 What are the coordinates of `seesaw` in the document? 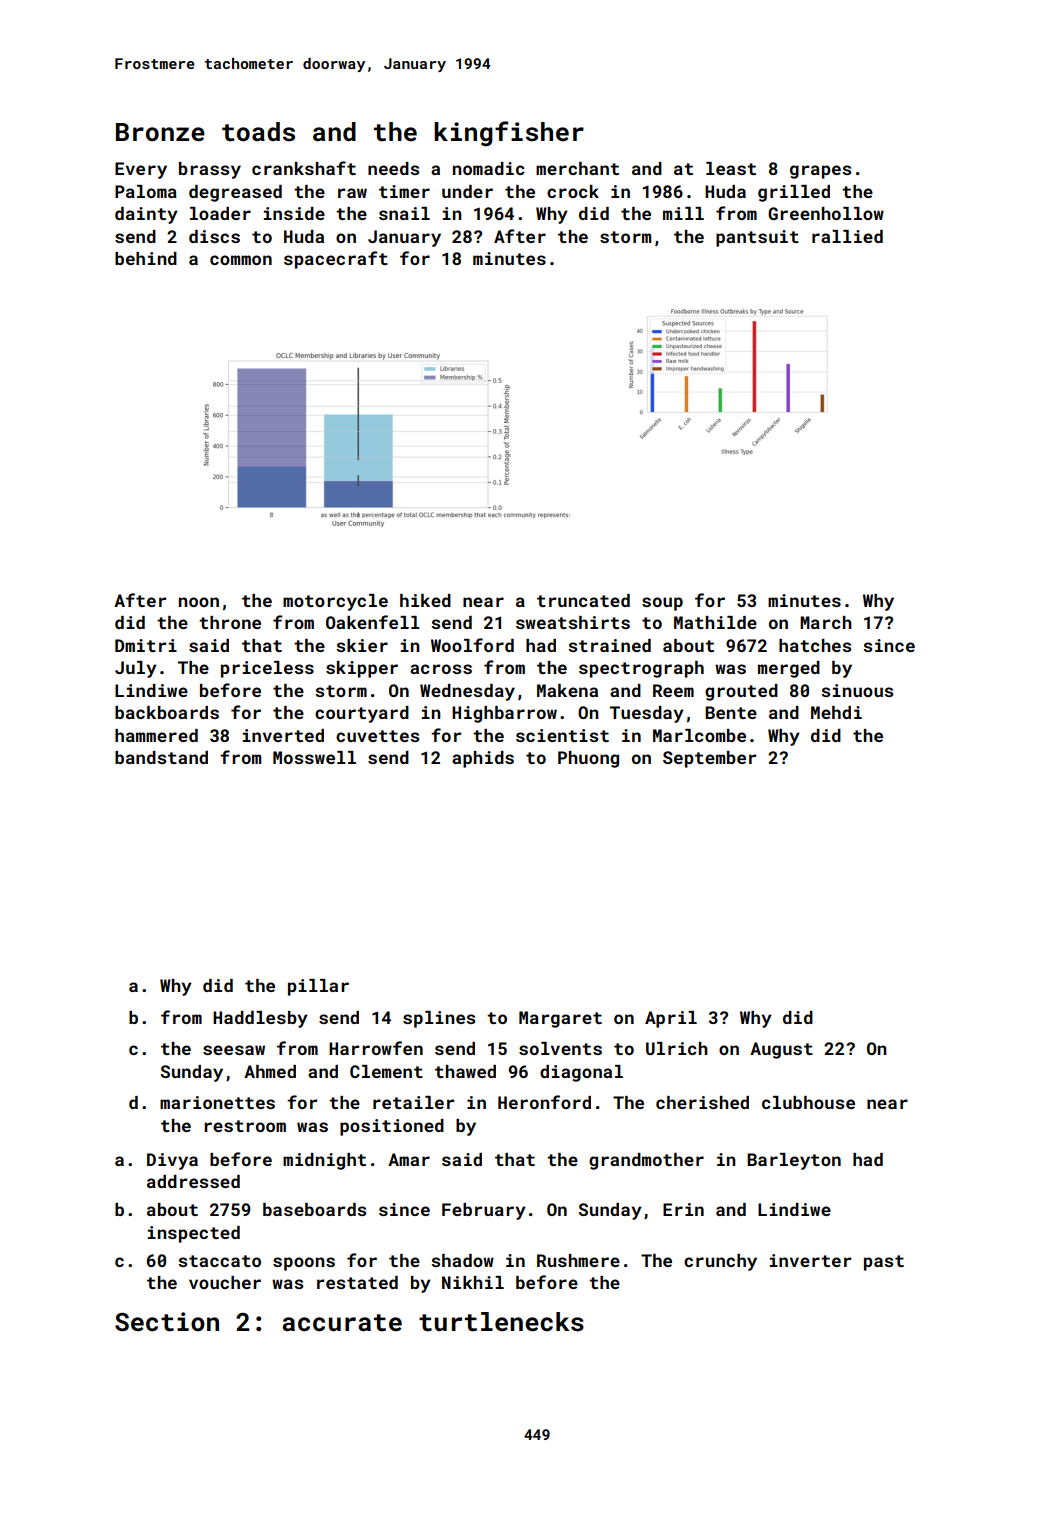 It's located at (234, 1050).
